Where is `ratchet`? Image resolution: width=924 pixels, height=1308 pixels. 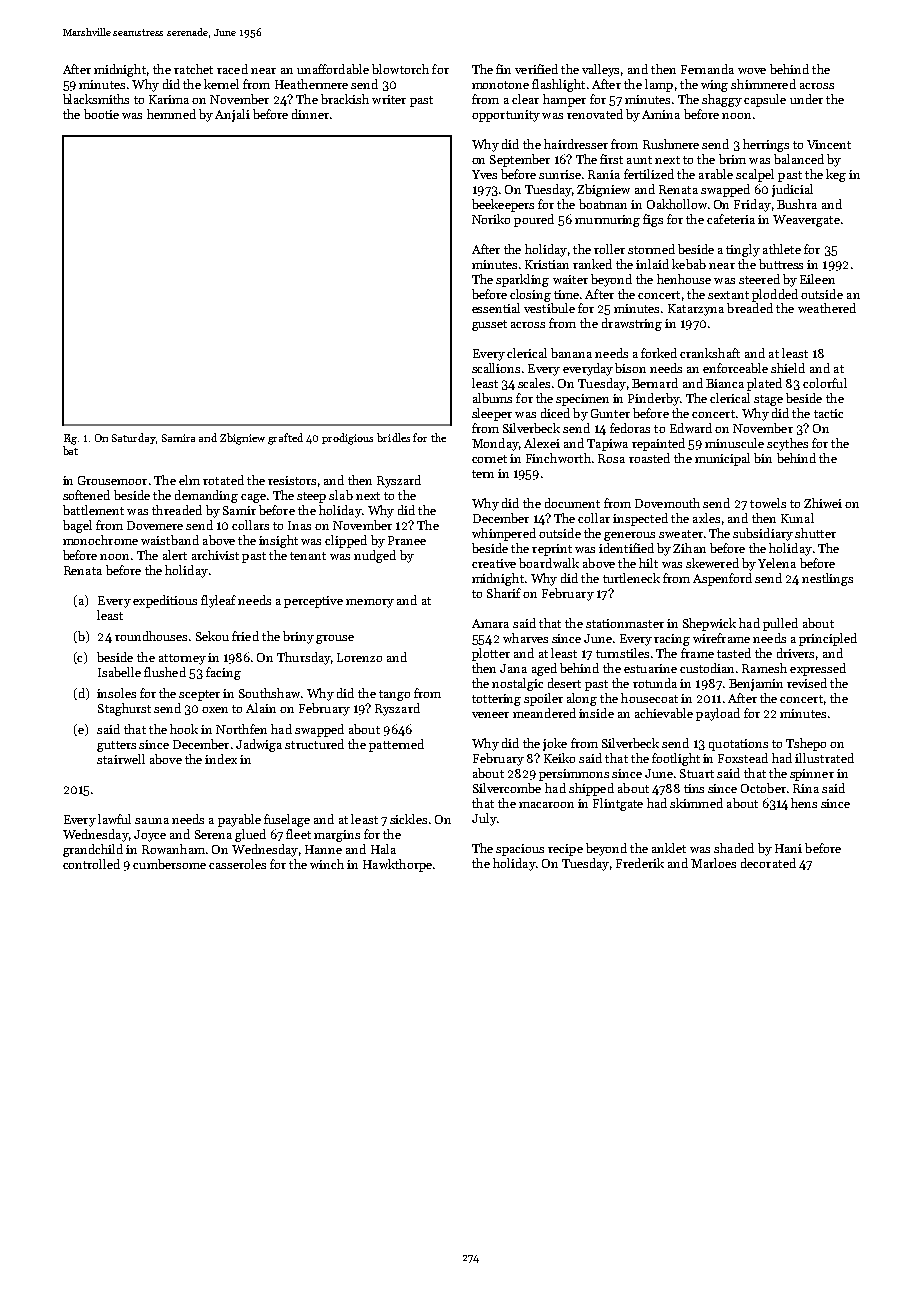
ratchet is located at coordinates (193, 69).
